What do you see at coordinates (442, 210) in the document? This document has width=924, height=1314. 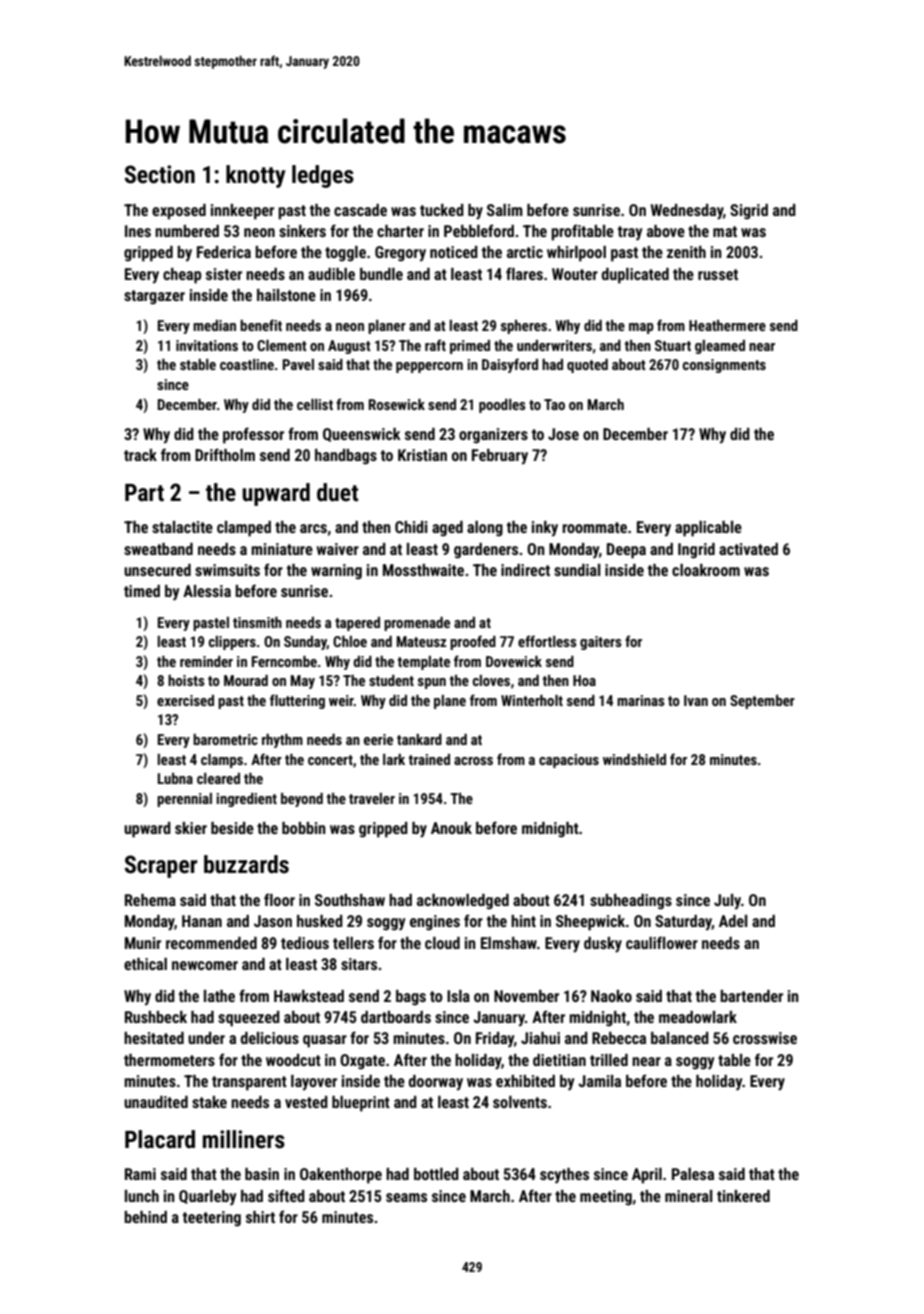 I see `tucked` at bounding box center [442, 210].
